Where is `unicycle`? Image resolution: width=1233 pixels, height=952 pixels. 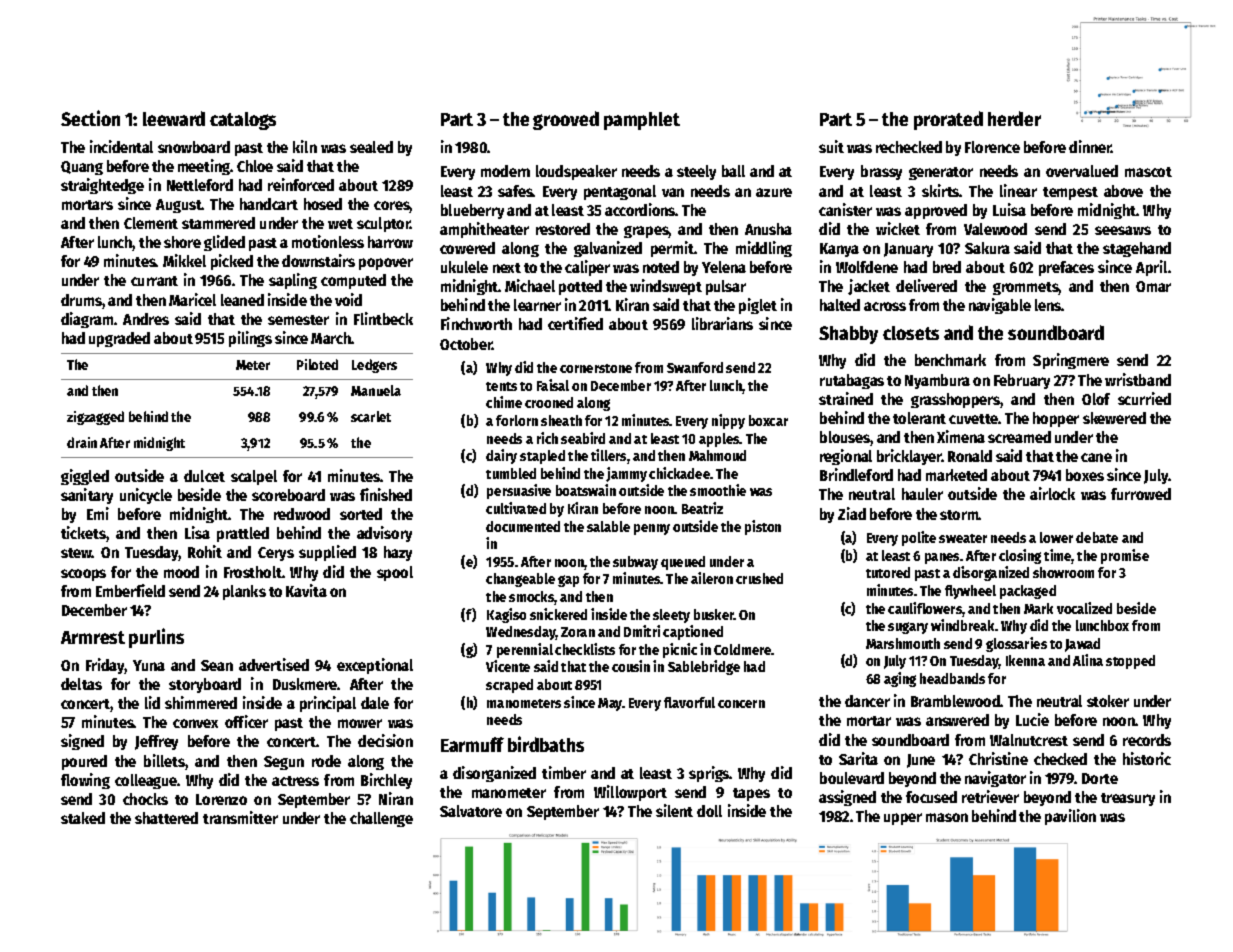 unicycle is located at coordinates (146, 496).
